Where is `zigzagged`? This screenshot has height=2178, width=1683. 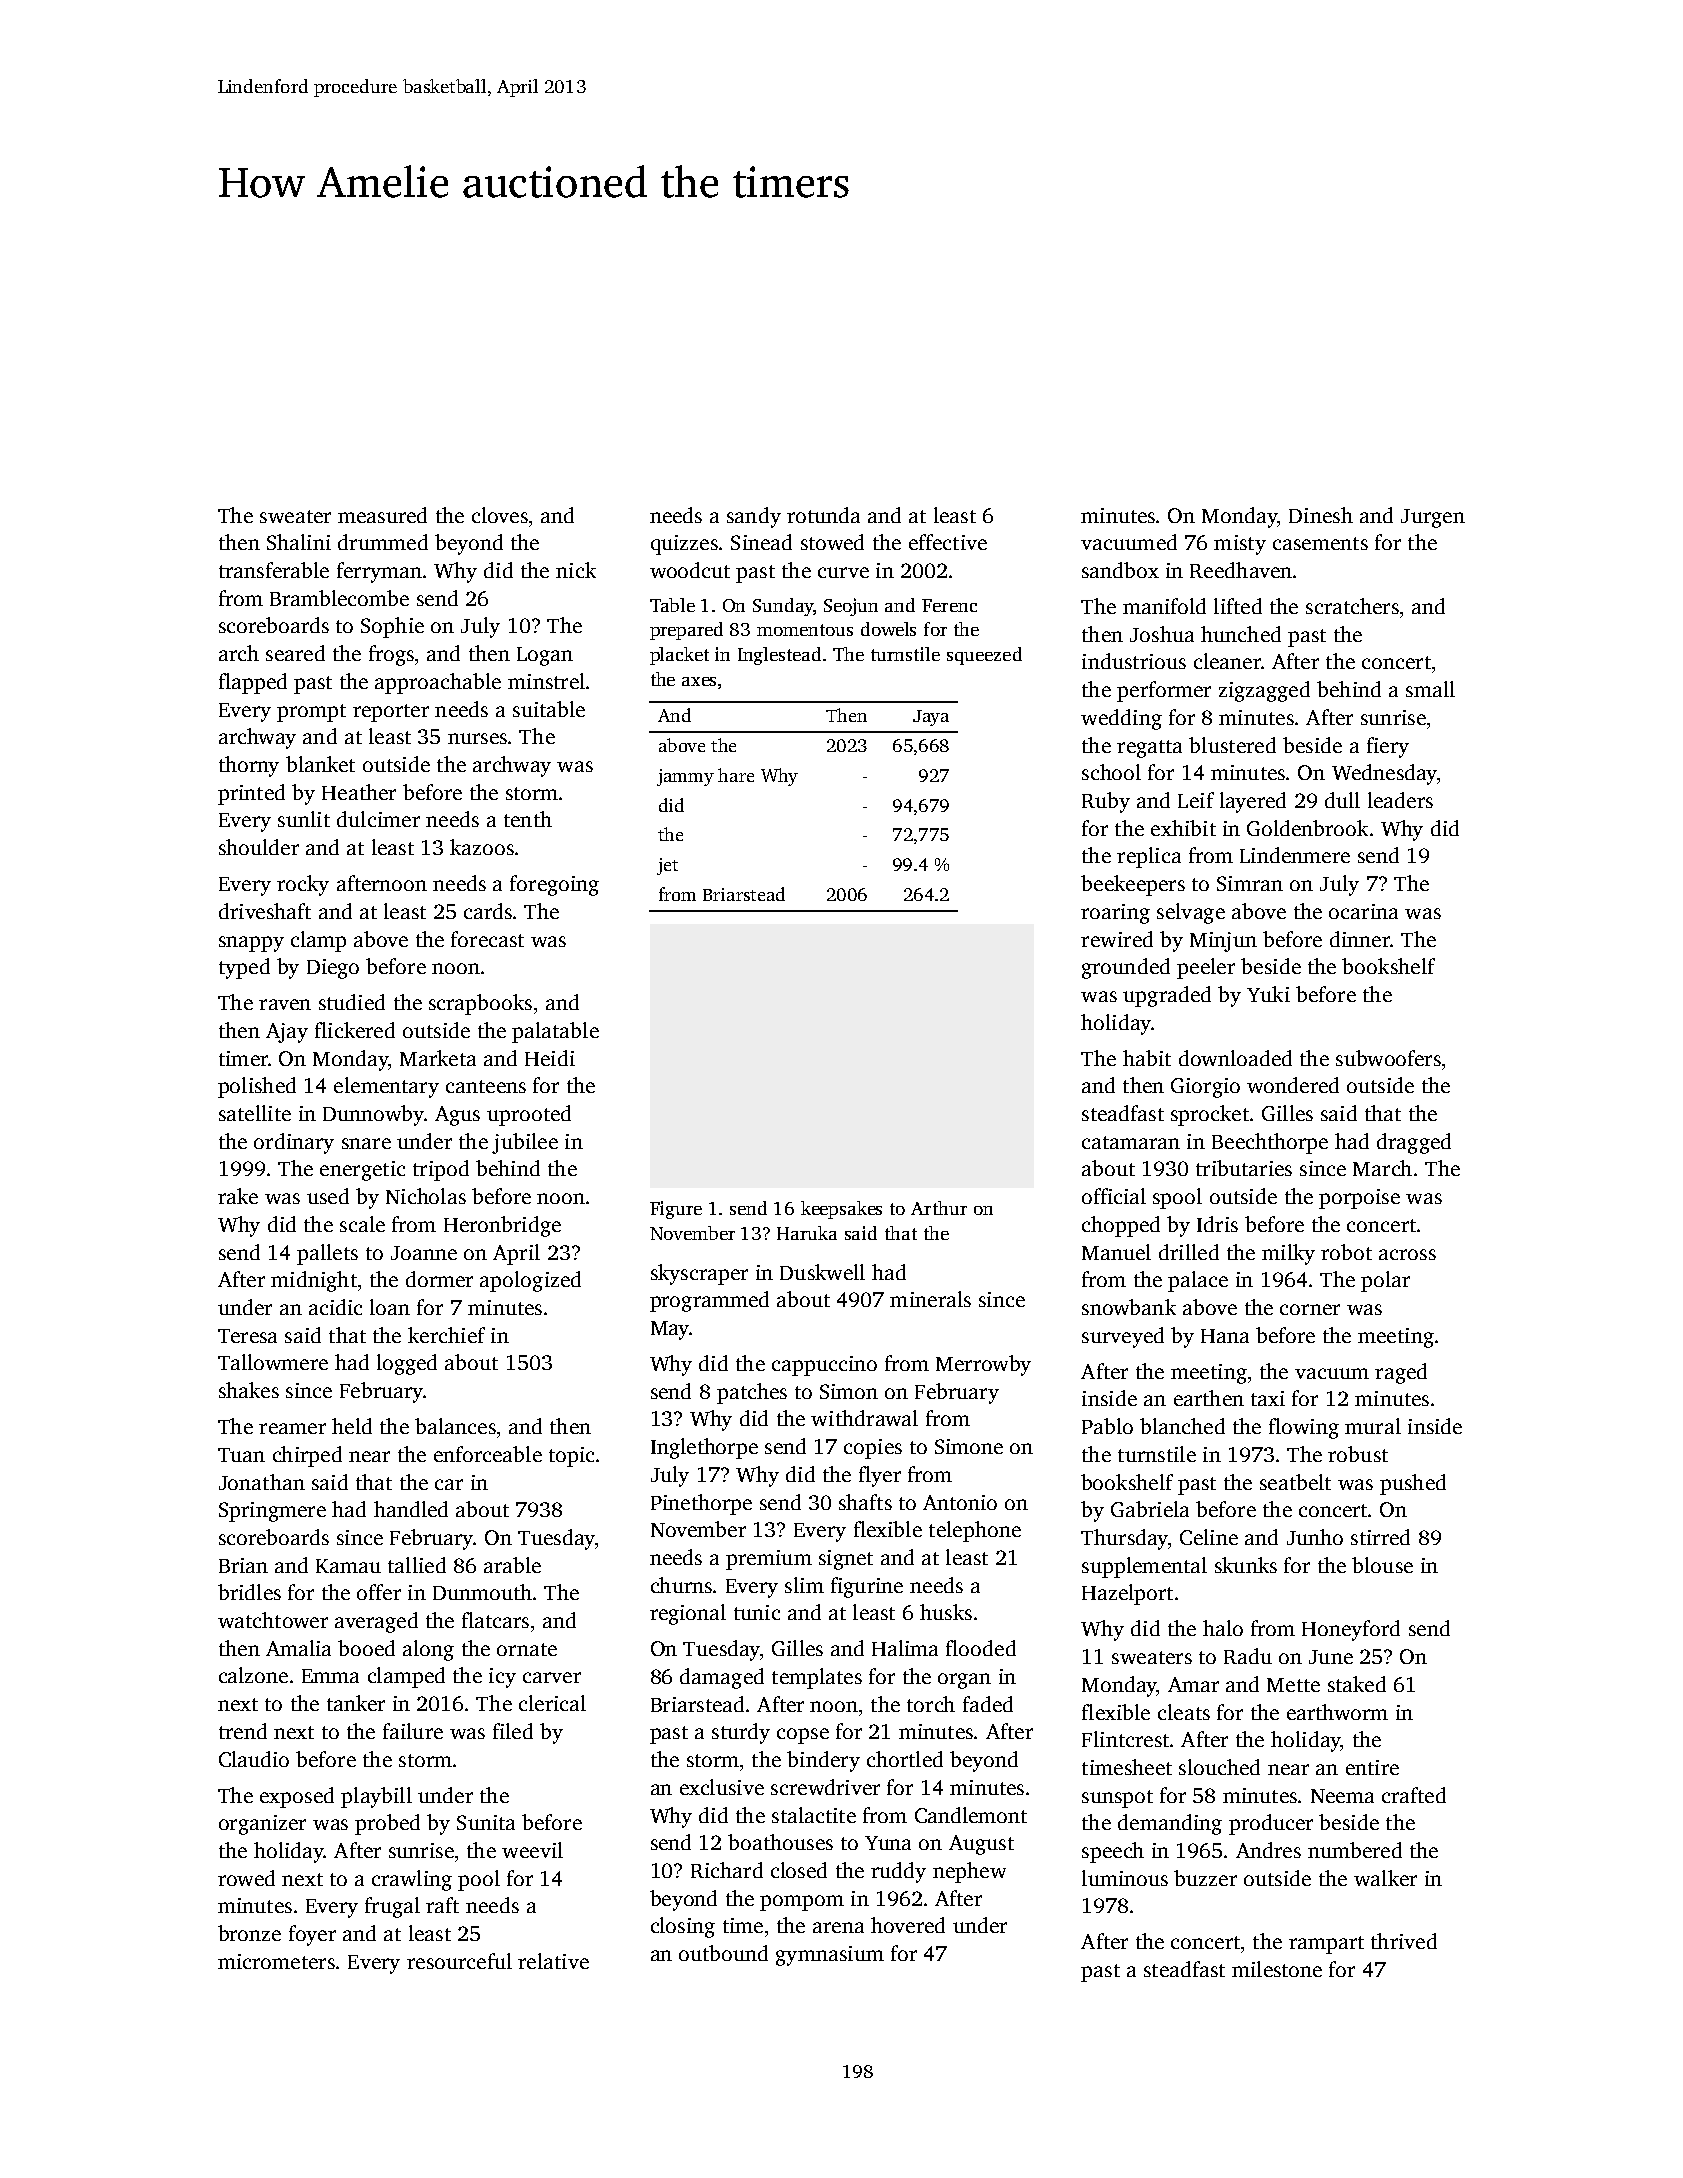
zigzagged is located at coordinates (1264, 691).
